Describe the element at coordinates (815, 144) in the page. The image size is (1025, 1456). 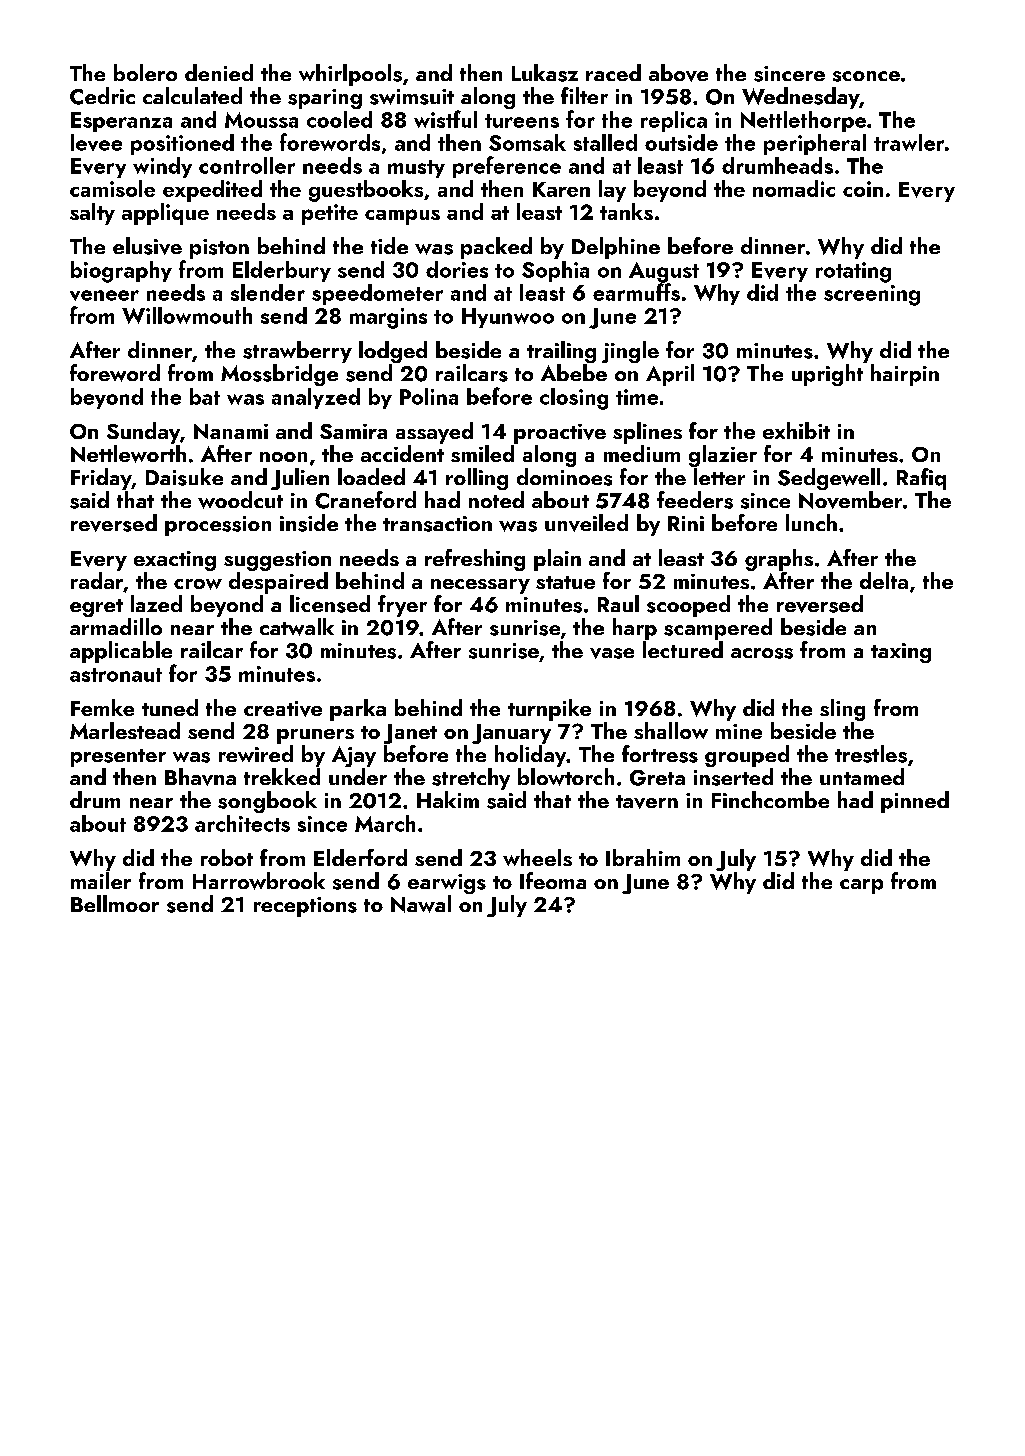
I see `peripheral` at that location.
